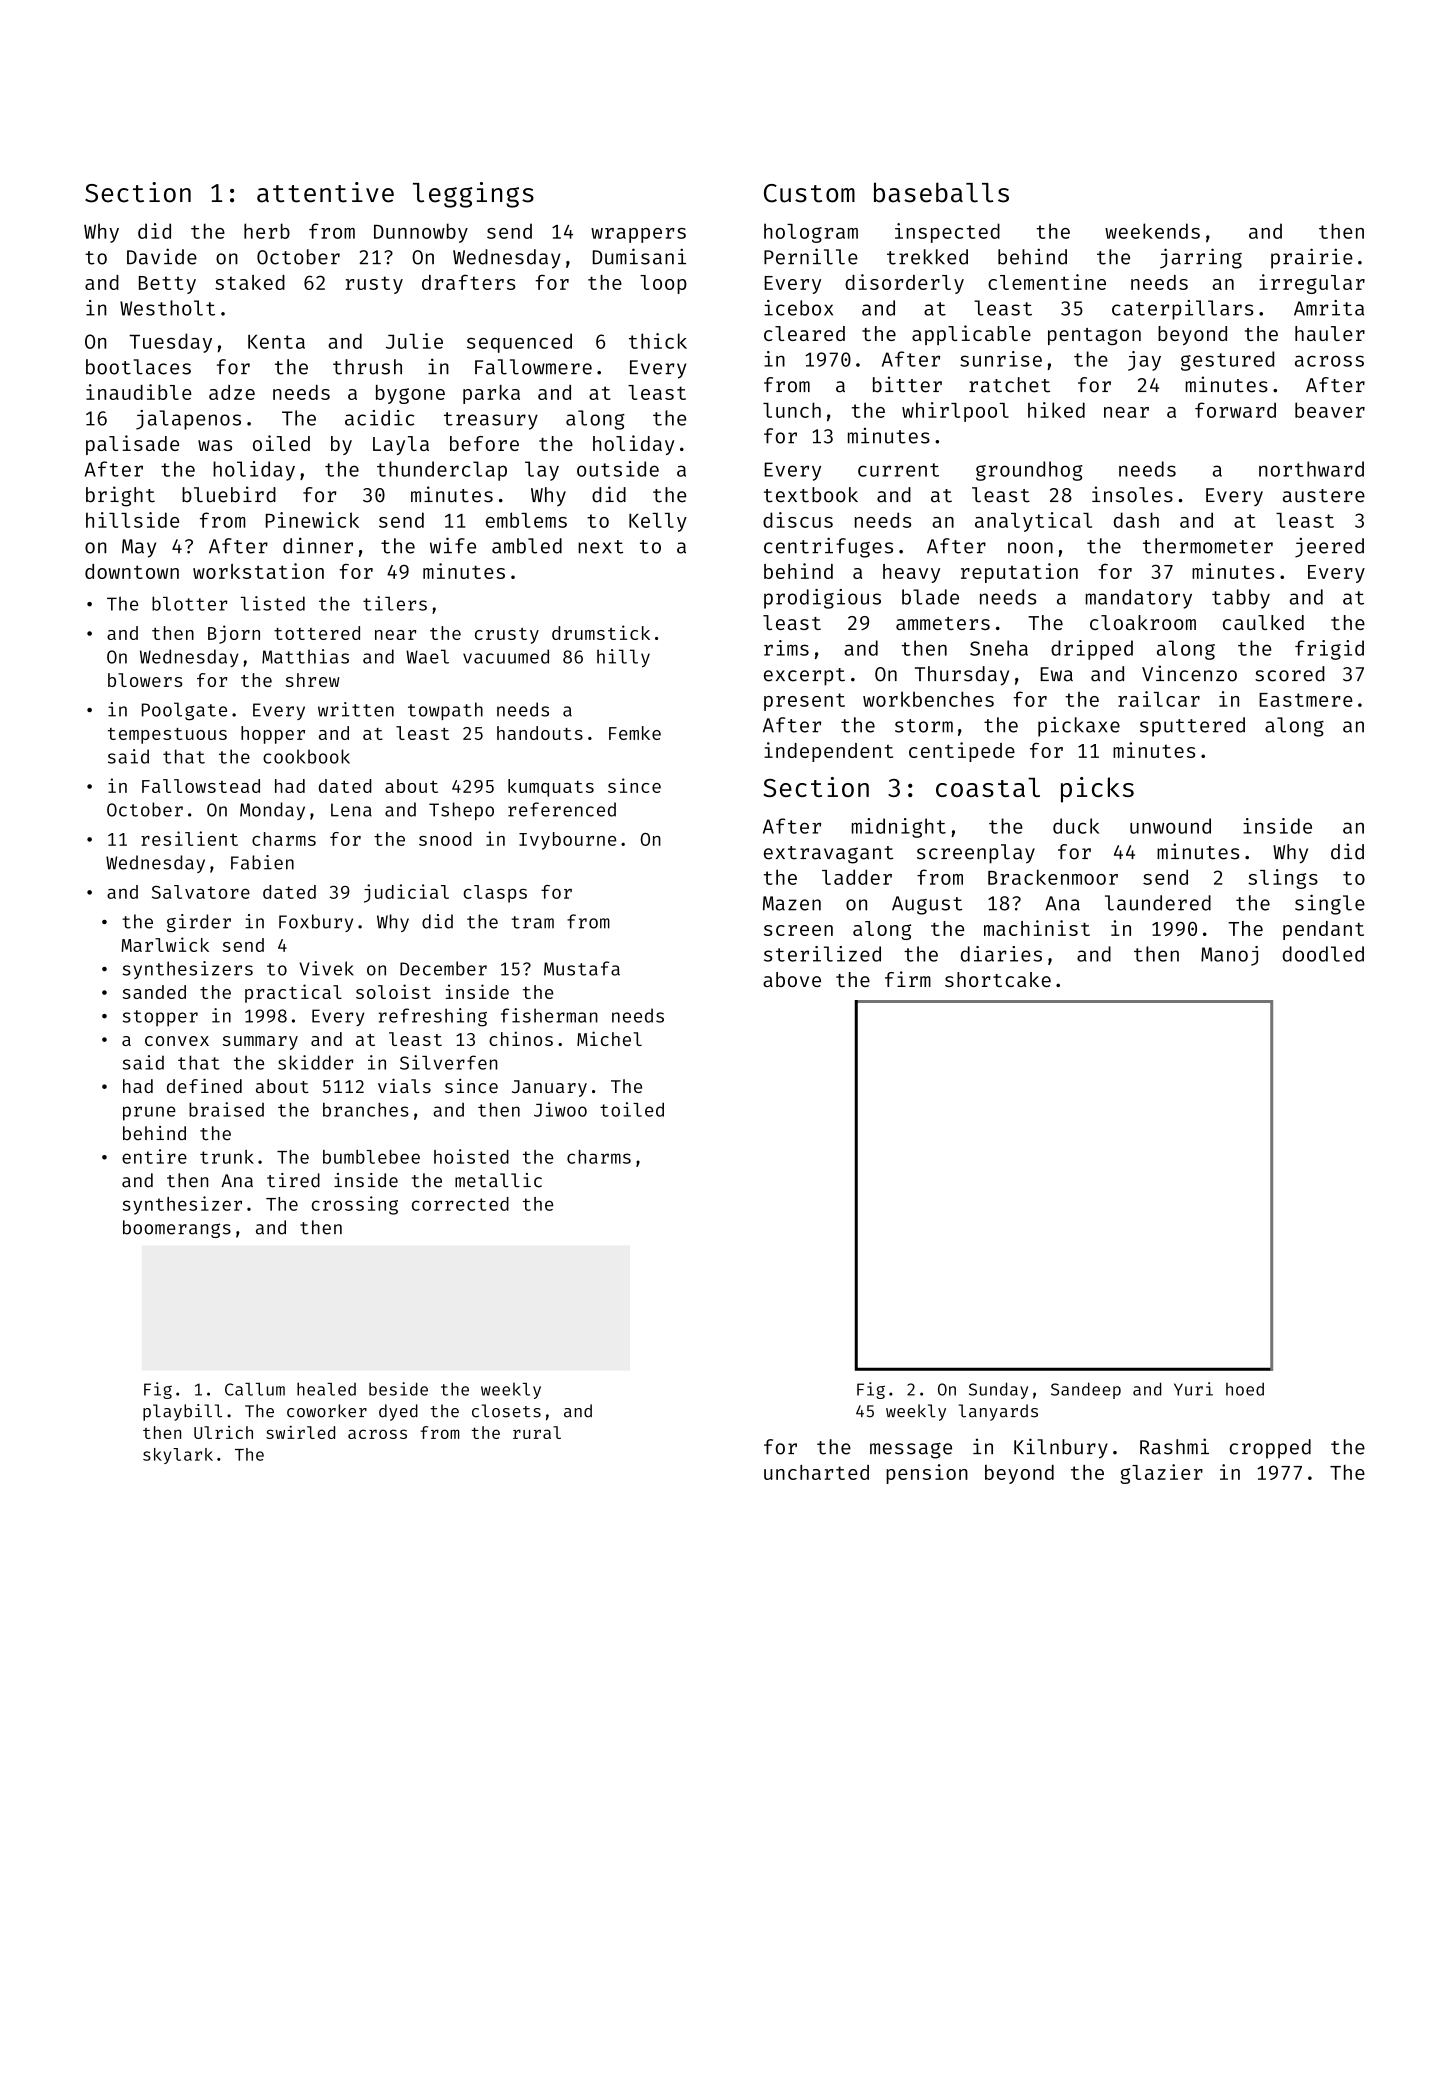  Describe the element at coordinates (792, 979) in the page. I see `above` at that location.
